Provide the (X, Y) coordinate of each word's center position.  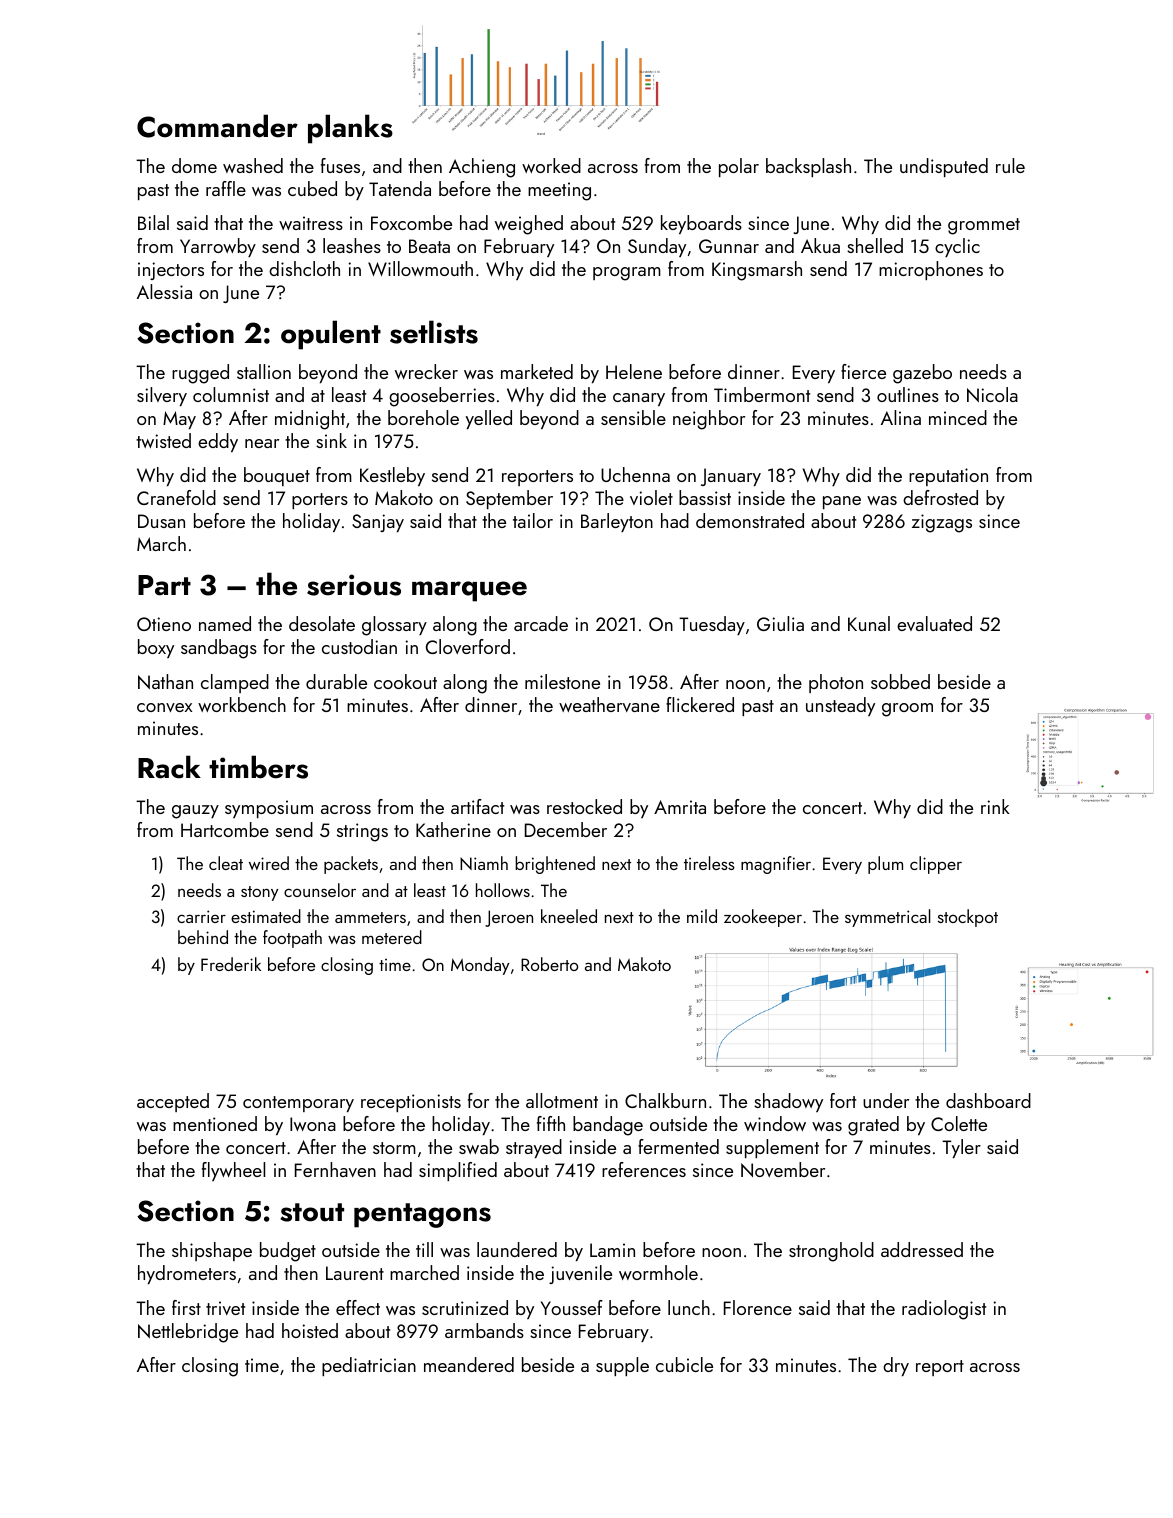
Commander (217, 126)
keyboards (701, 224)
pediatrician (369, 1366)
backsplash (808, 167)
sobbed (900, 681)
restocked (584, 806)
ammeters (370, 917)
